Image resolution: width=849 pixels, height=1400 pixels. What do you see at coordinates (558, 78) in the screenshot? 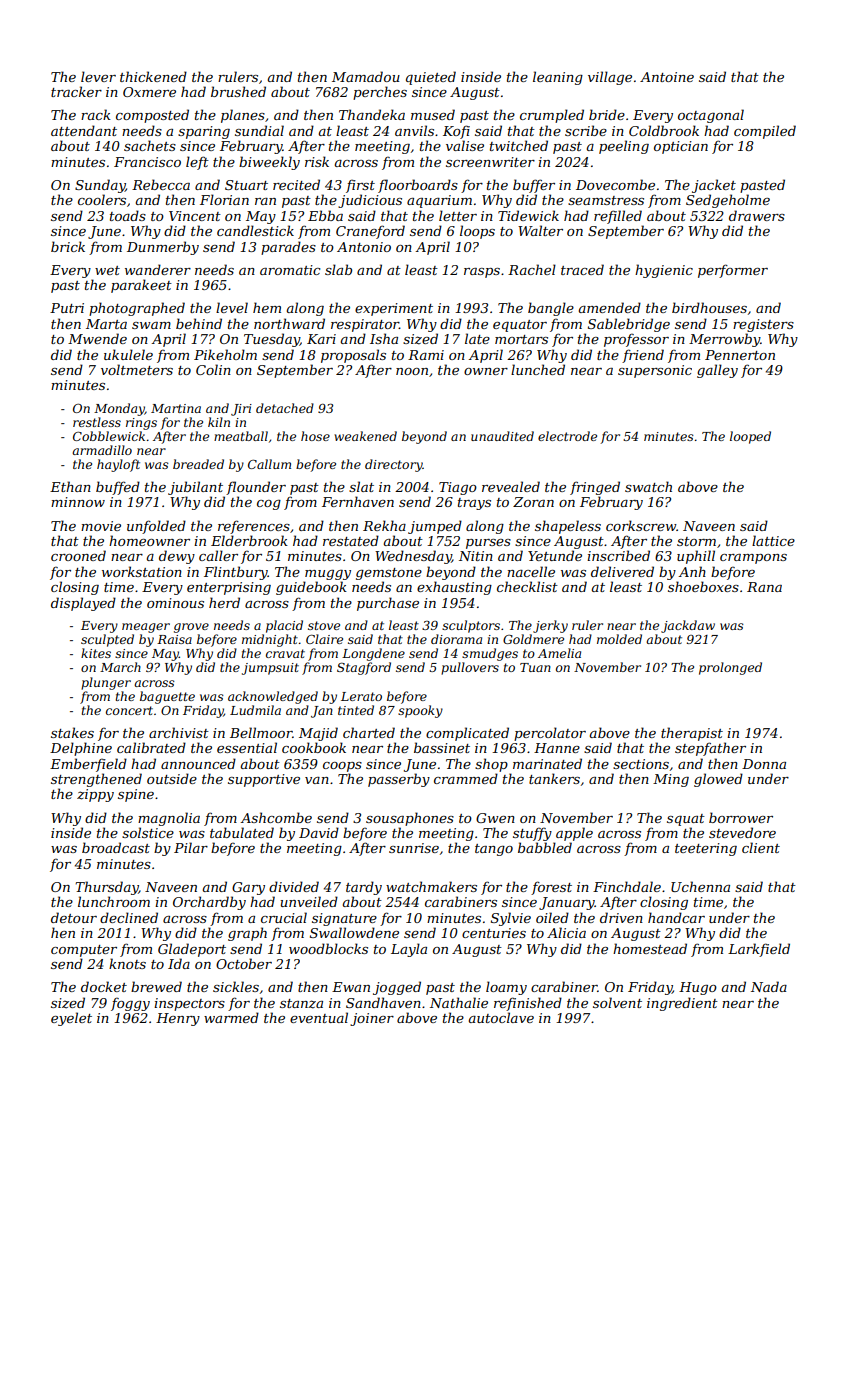
I see `leaning` at bounding box center [558, 78].
